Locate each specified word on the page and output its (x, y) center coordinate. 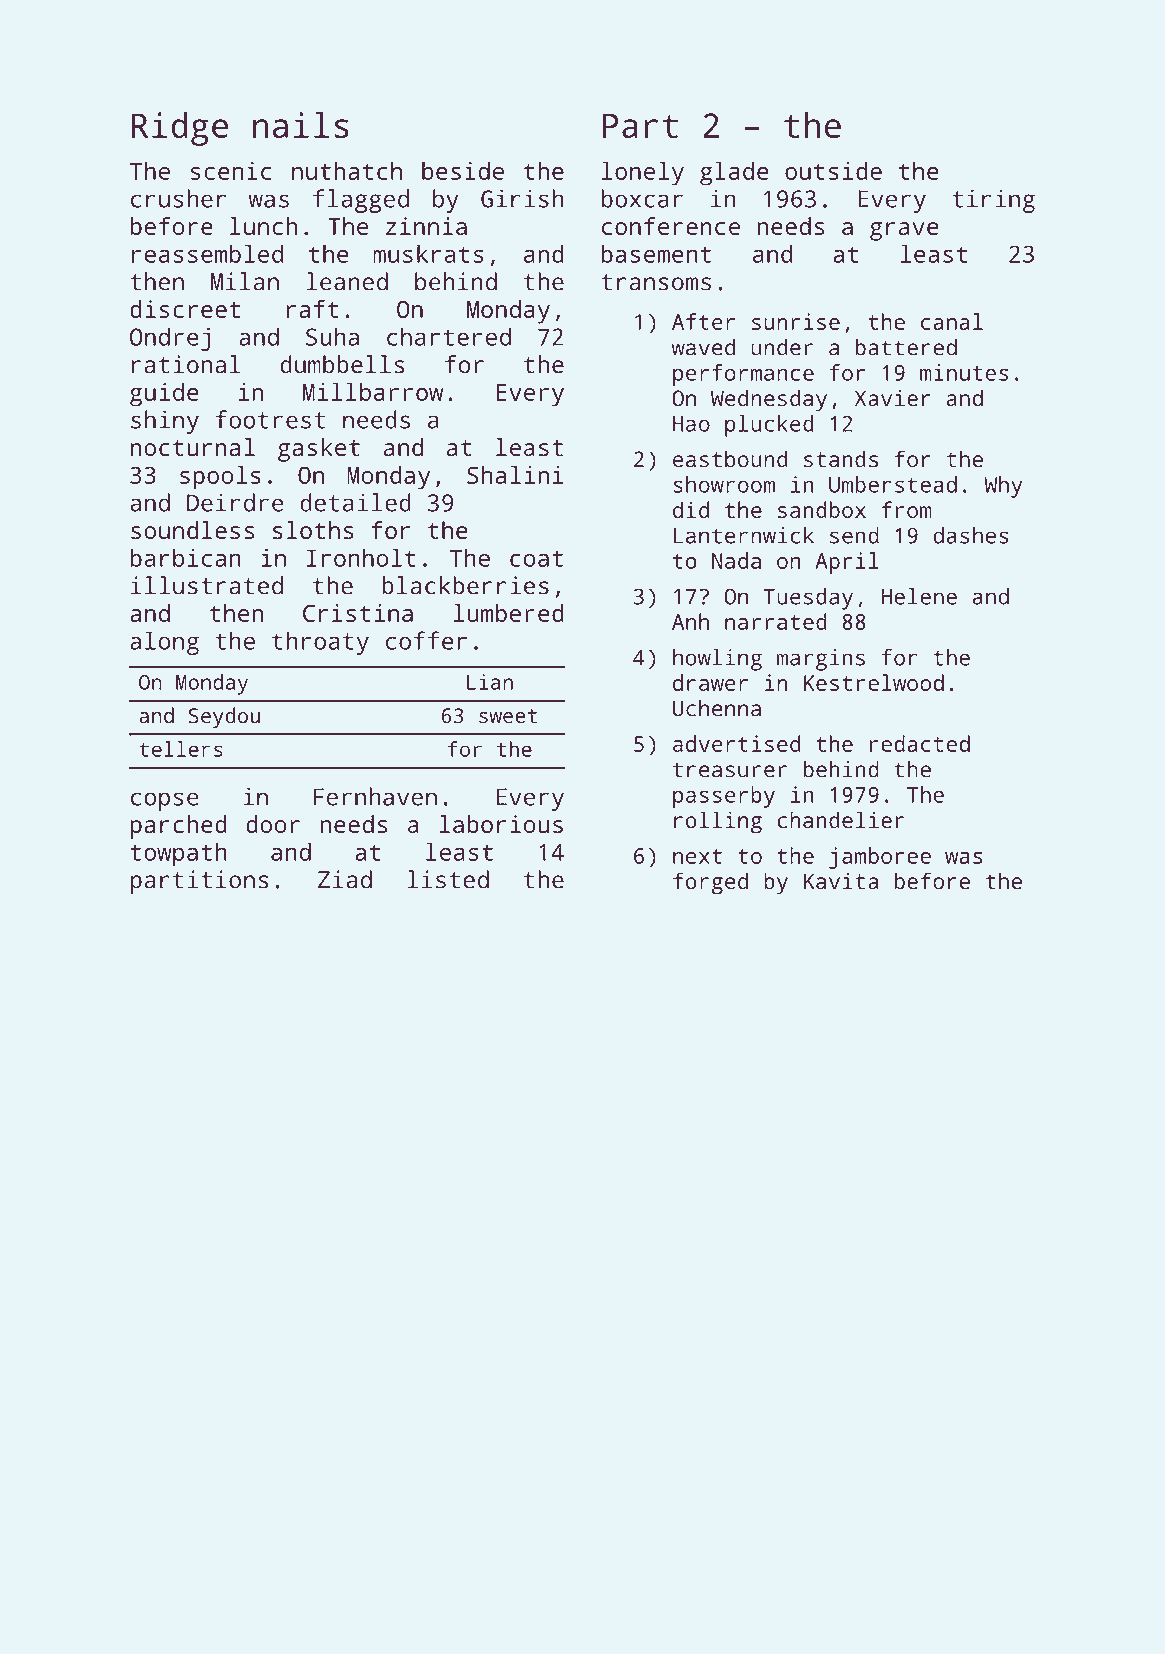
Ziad (345, 879)
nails (301, 125)
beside (463, 170)
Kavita (841, 881)
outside (833, 171)
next (697, 856)
